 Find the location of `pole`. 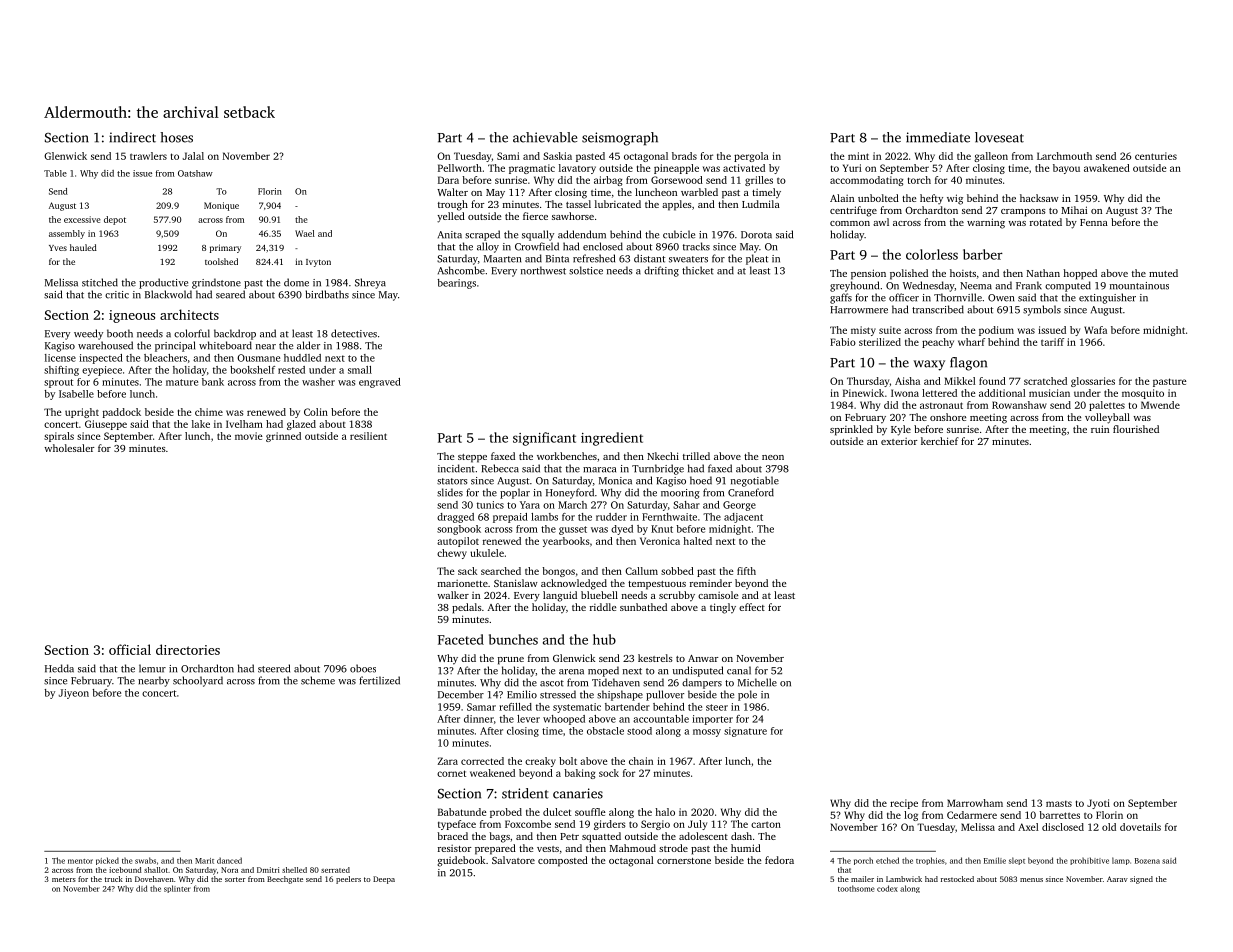

pole is located at coordinates (747, 695).
